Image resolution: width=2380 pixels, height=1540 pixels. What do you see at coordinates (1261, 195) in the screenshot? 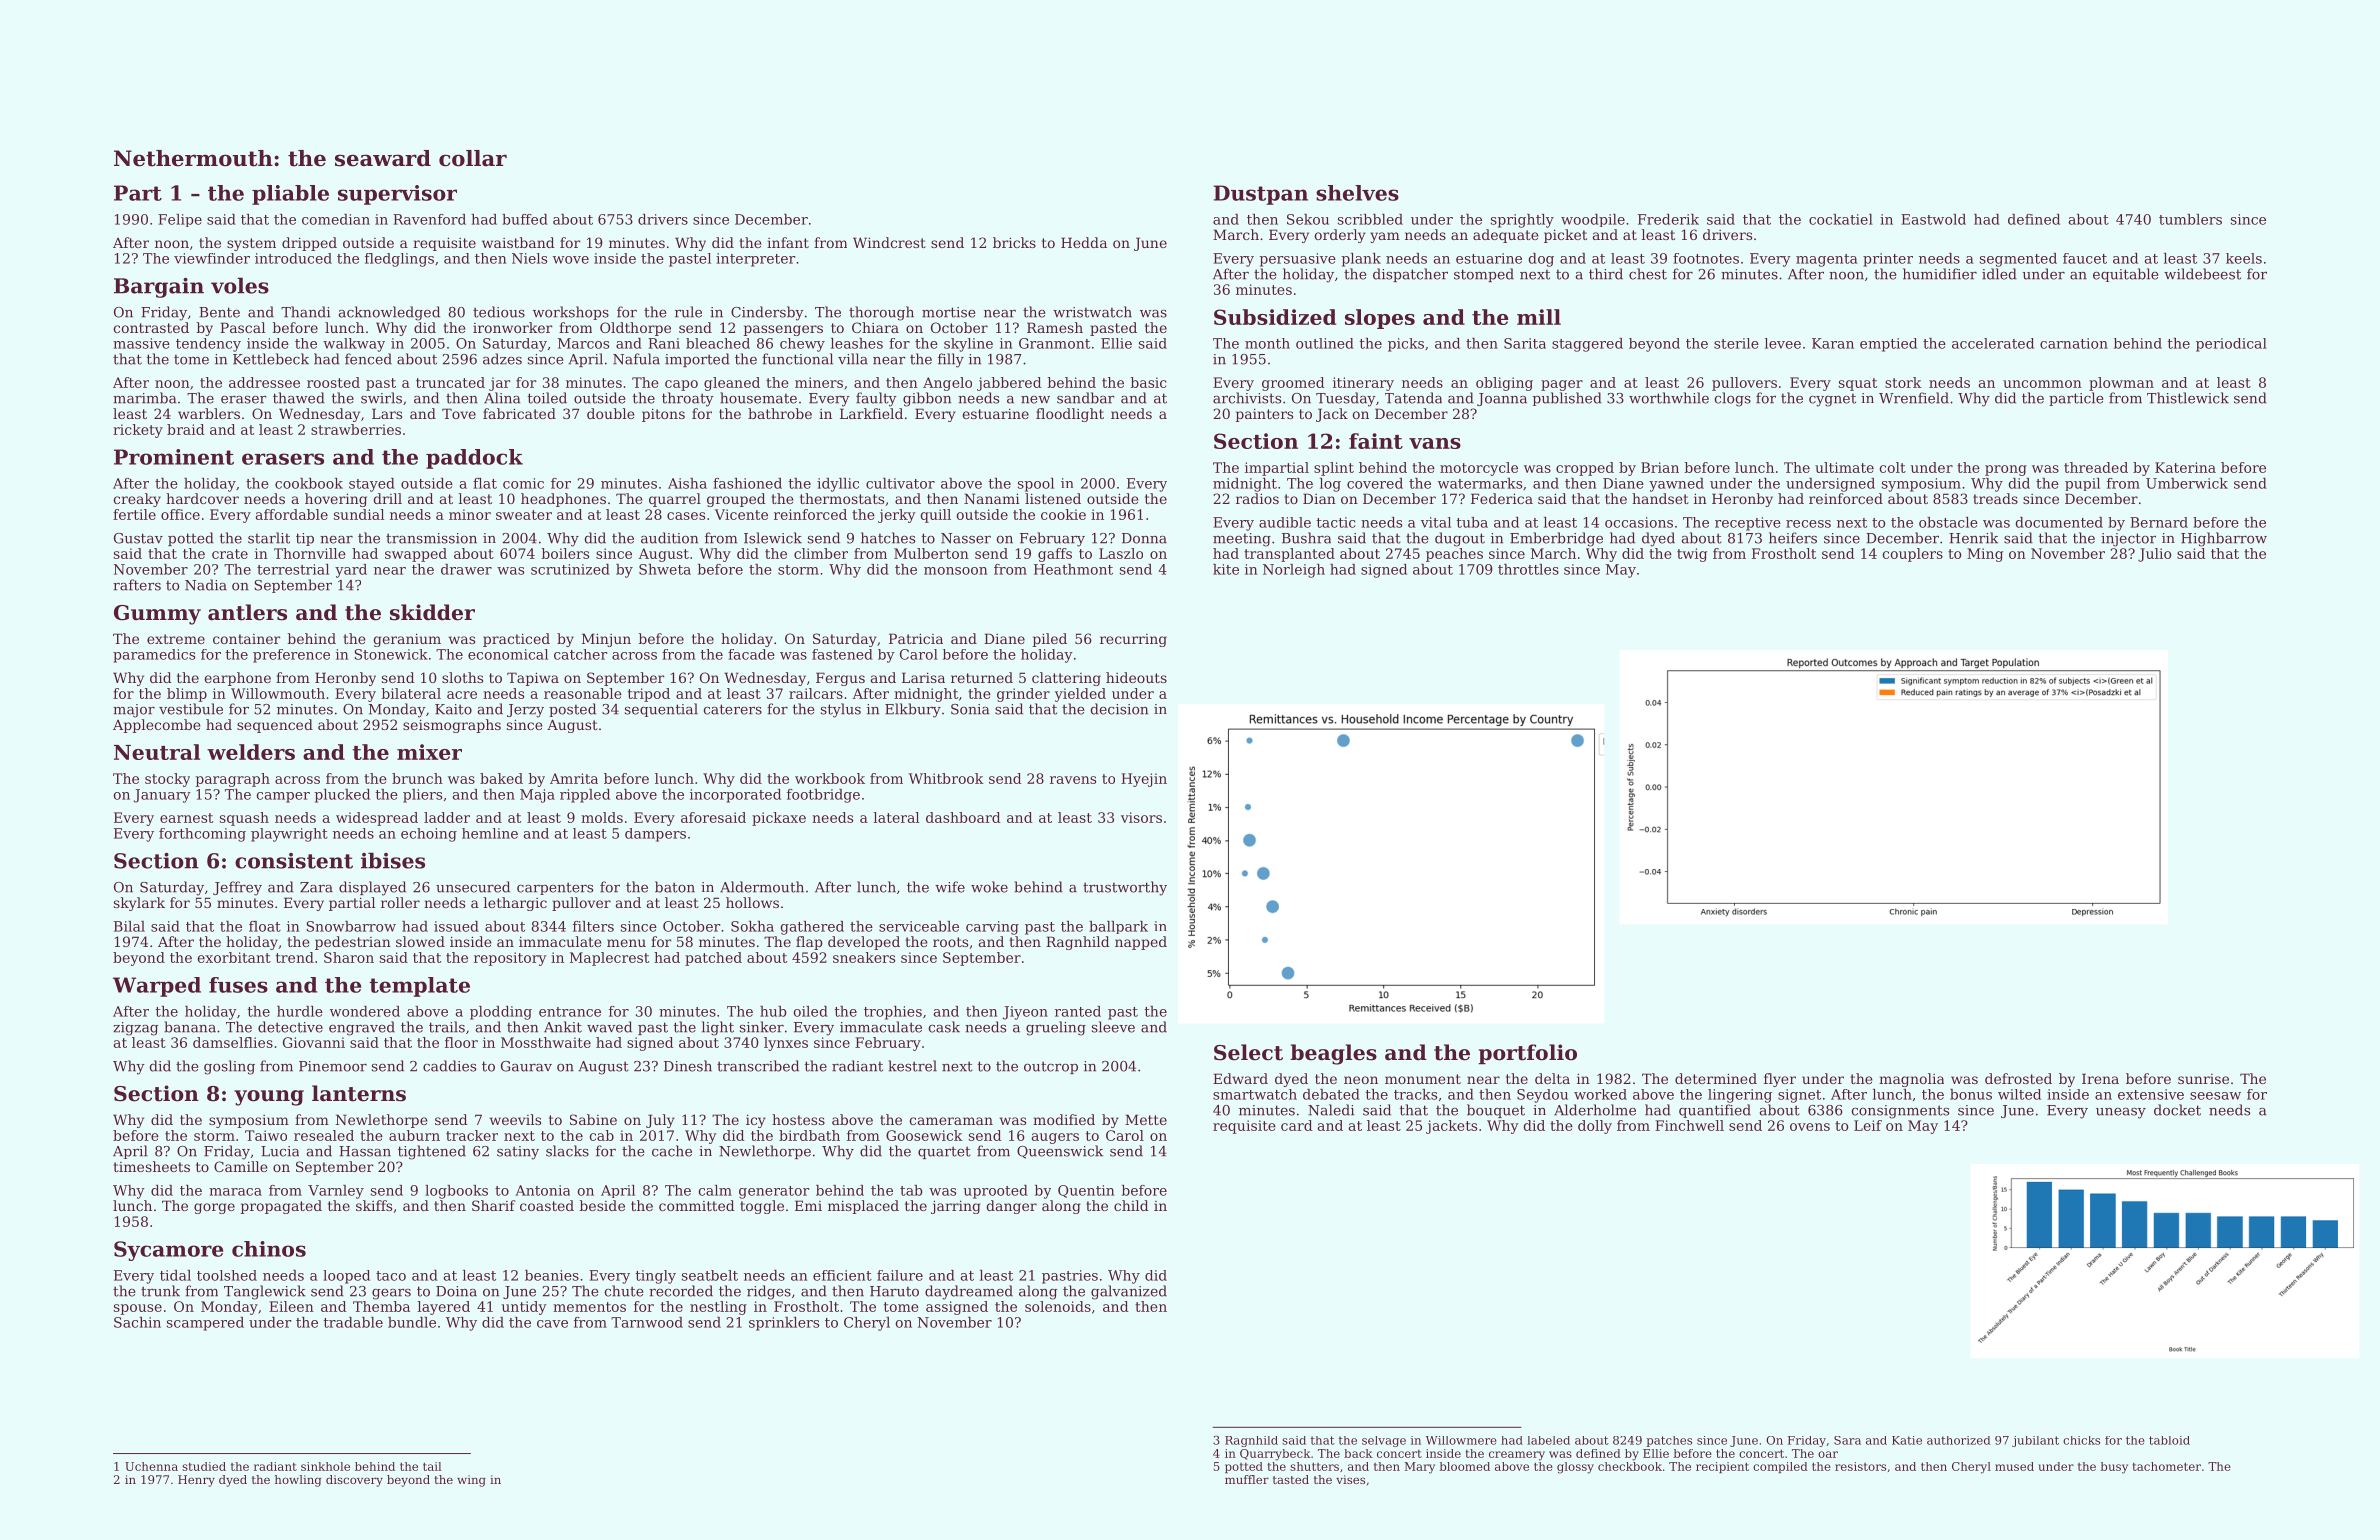
I see `Dustpan` at bounding box center [1261, 195].
